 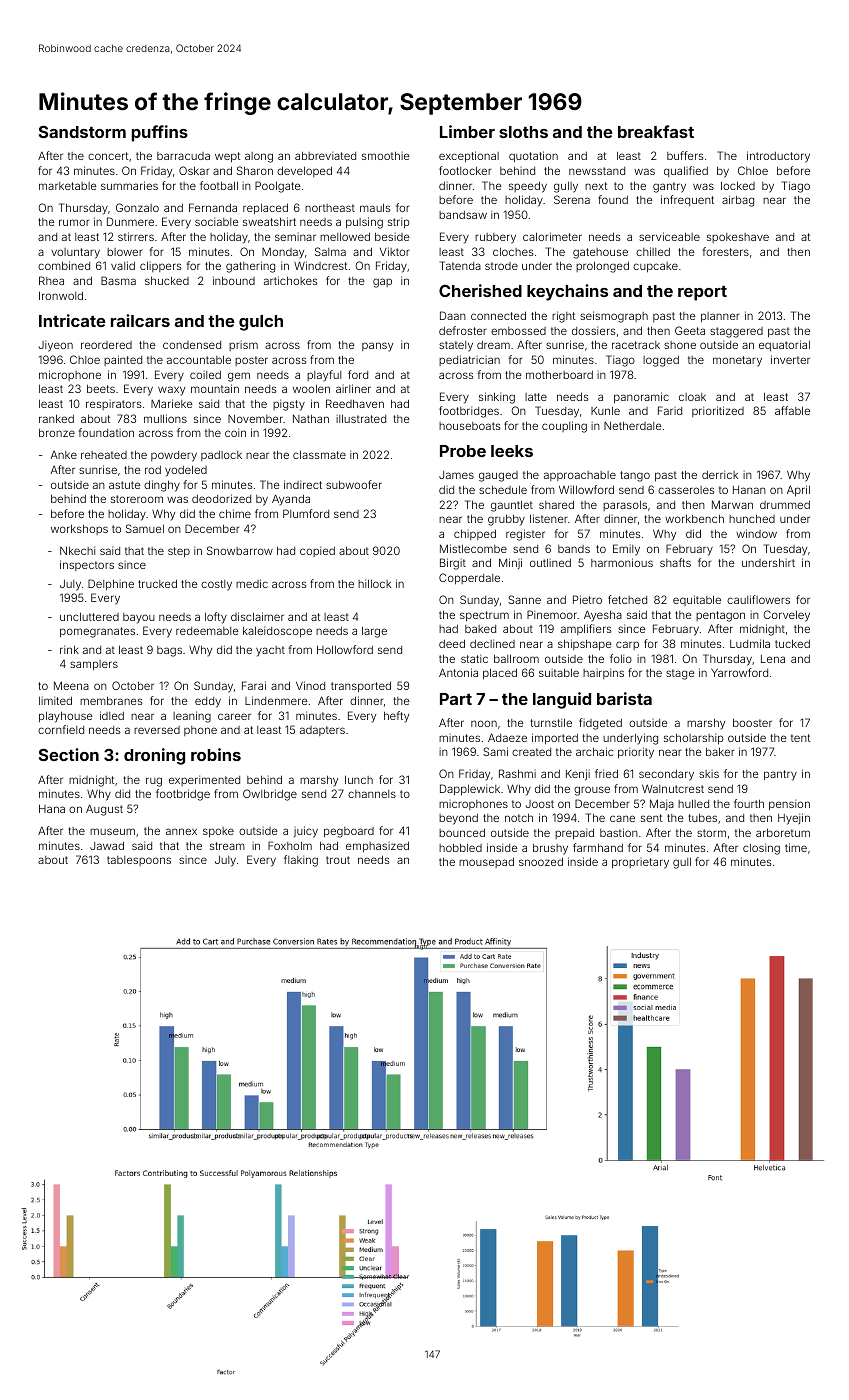 I want to click on qualified, so click(x=686, y=171).
